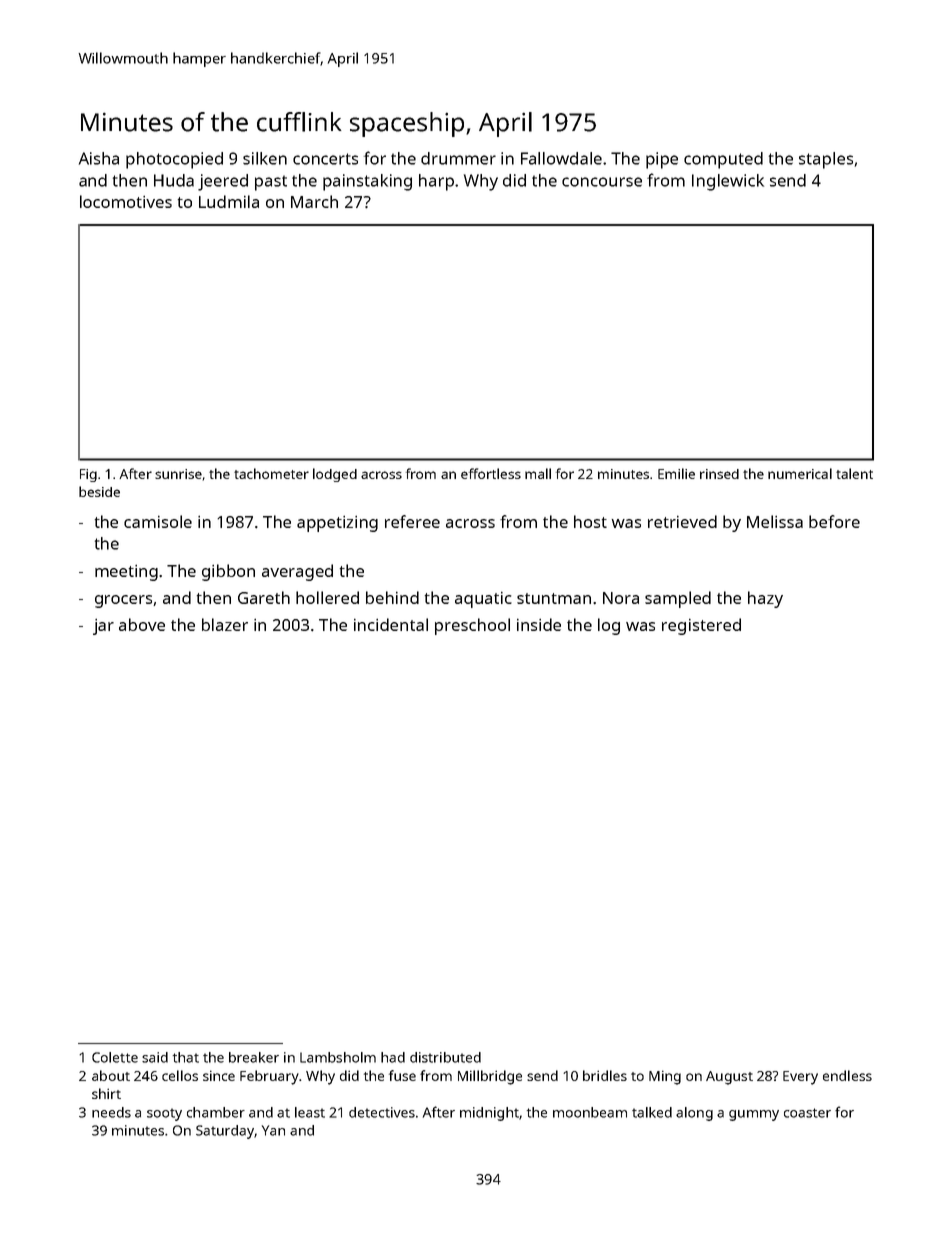  What do you see at coordinates (728, 182) in the screenshot?
I see `Inglewick` at bounding box center [728, 182].
